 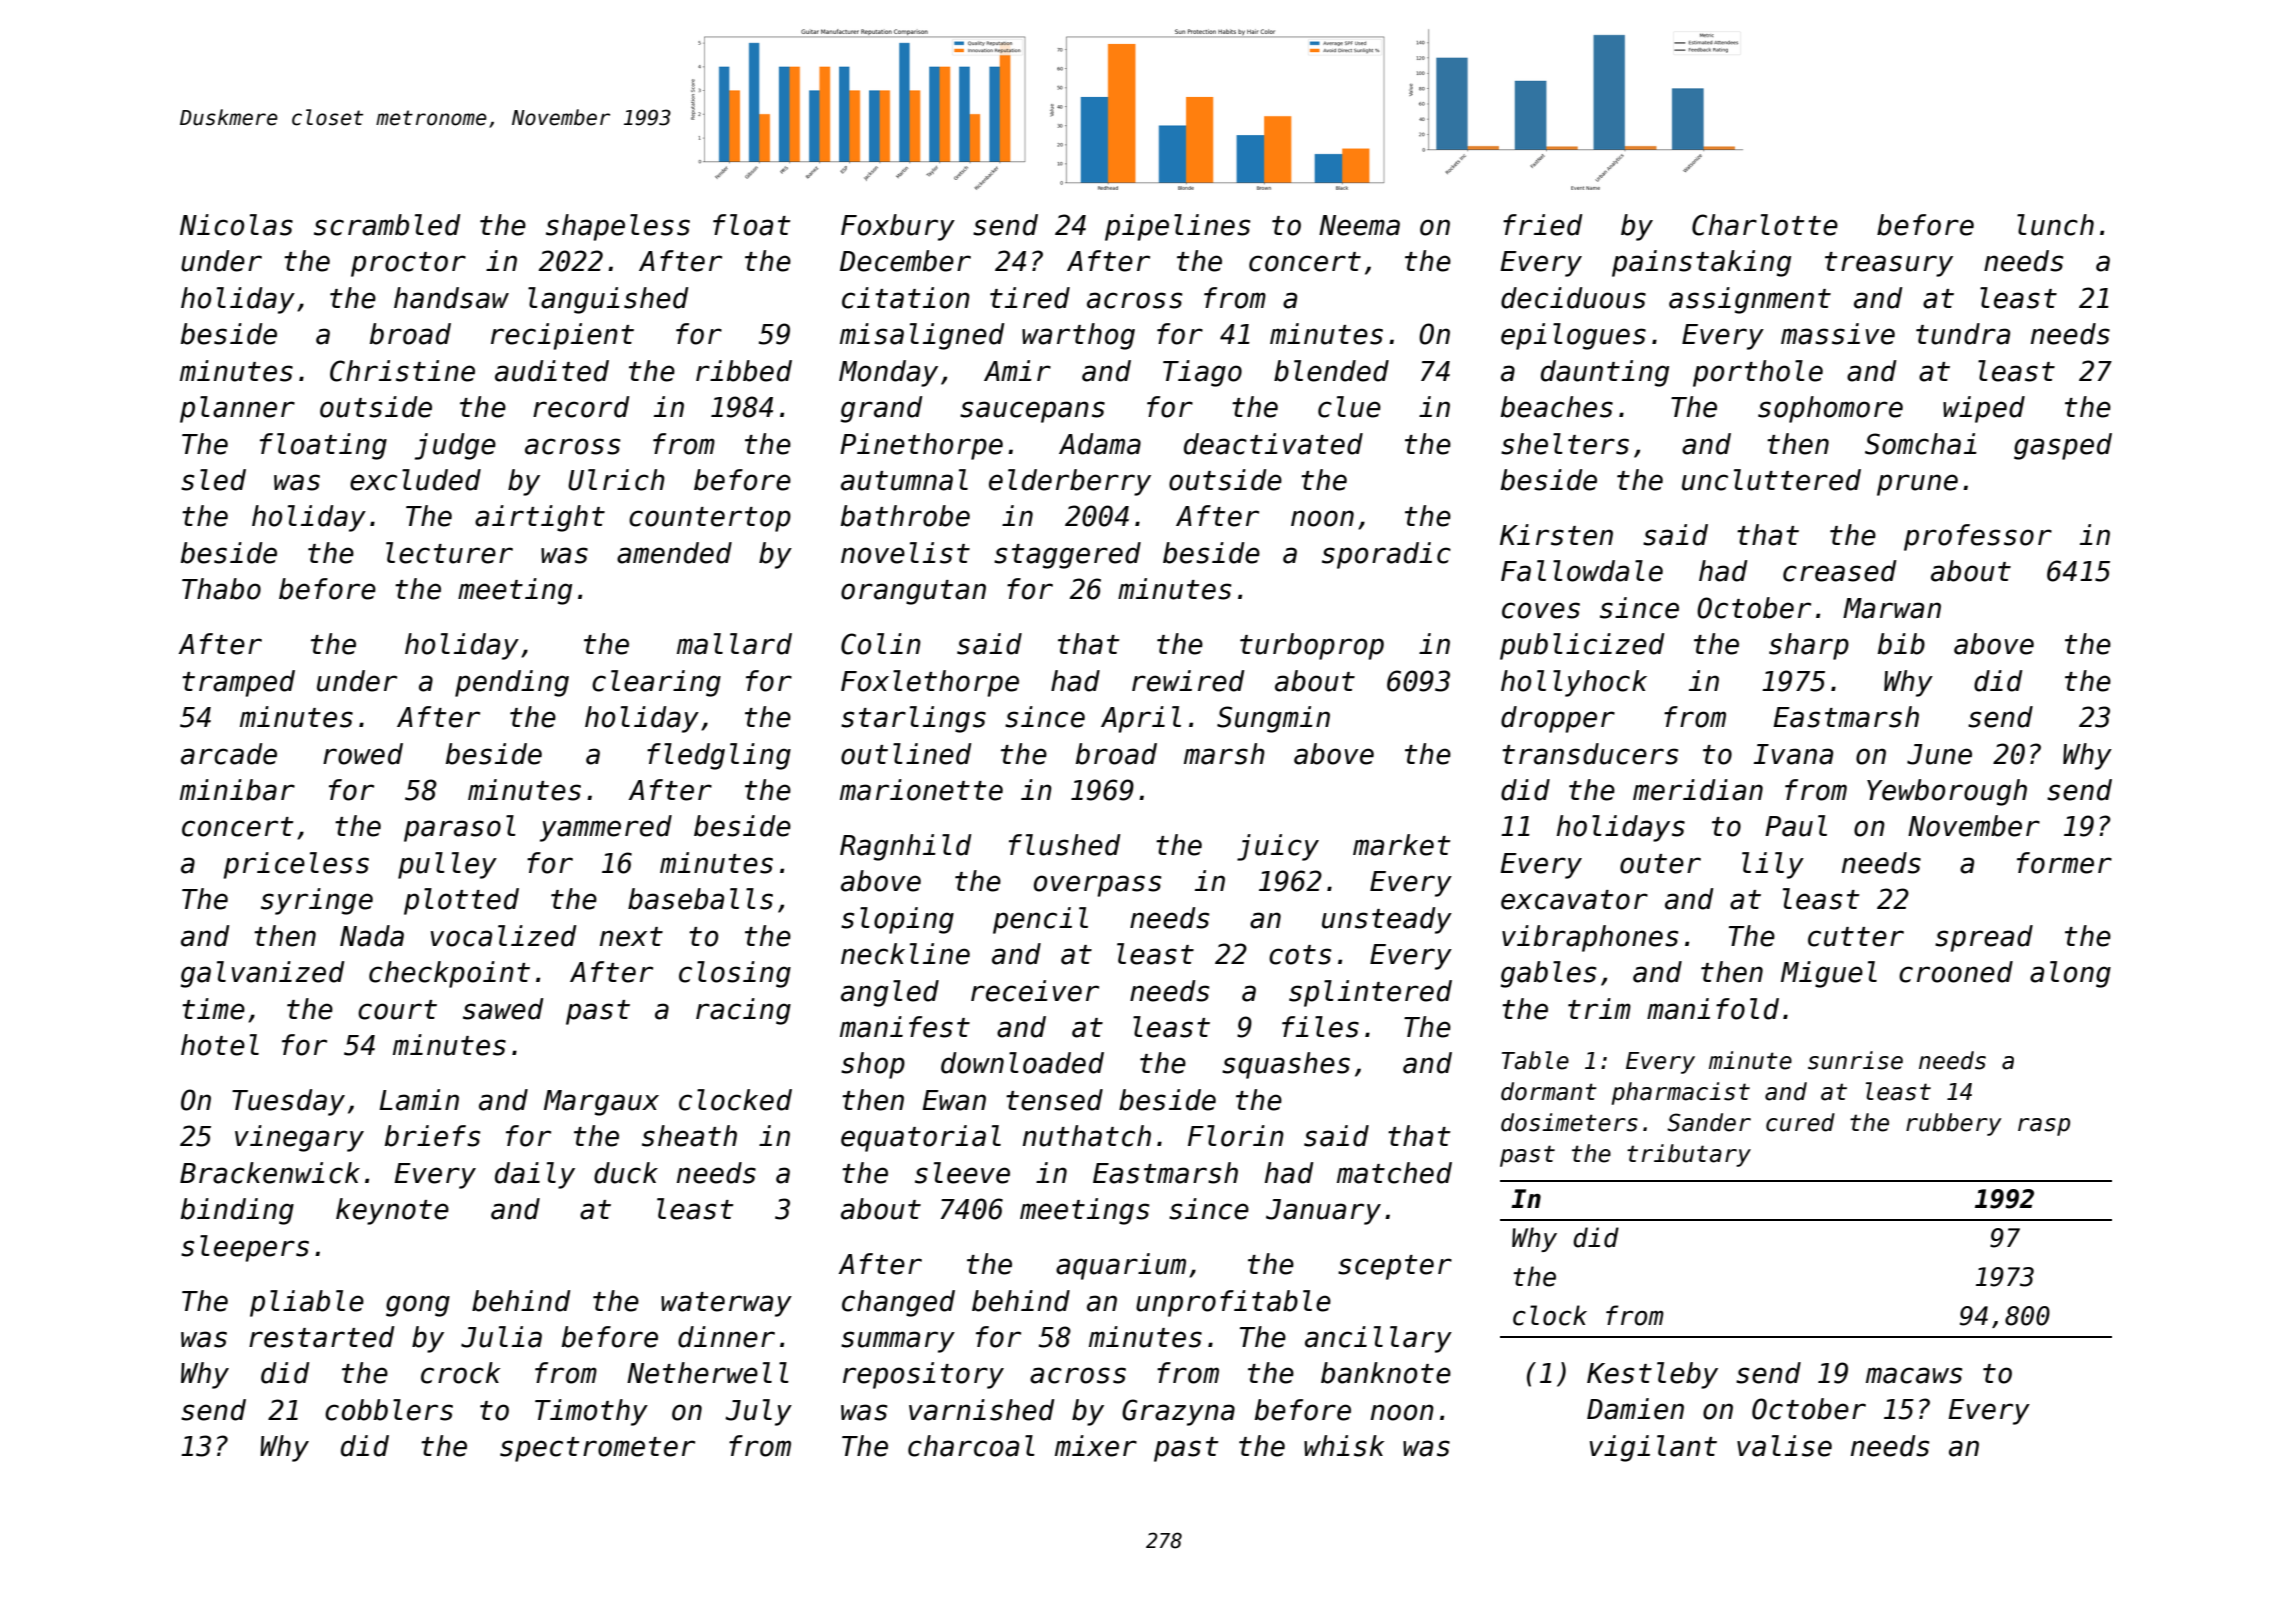 I want to click on vinegary, so click(x=299, y=1138).
